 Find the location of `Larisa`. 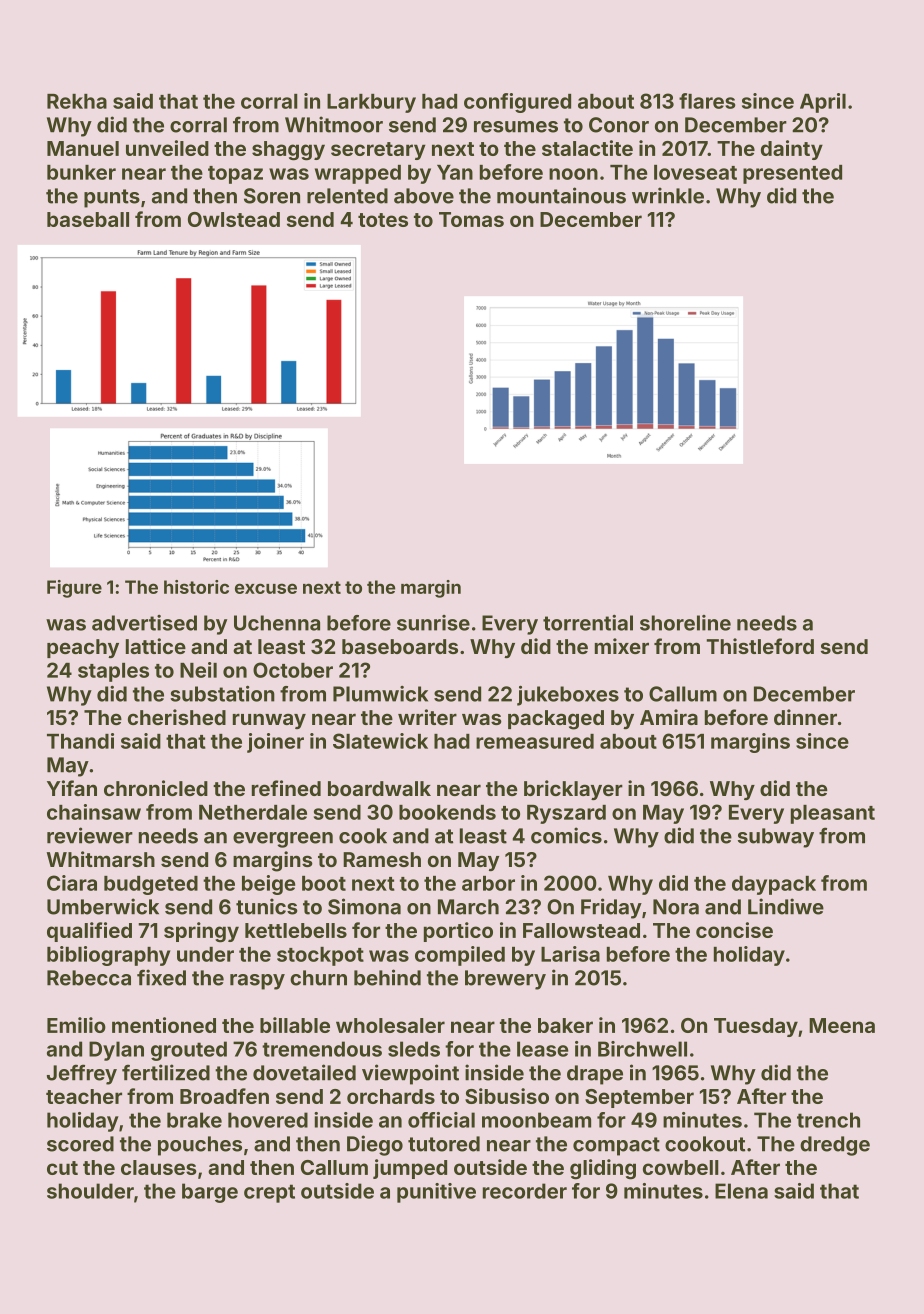

Larisa is located at coordinates (570, 954).
